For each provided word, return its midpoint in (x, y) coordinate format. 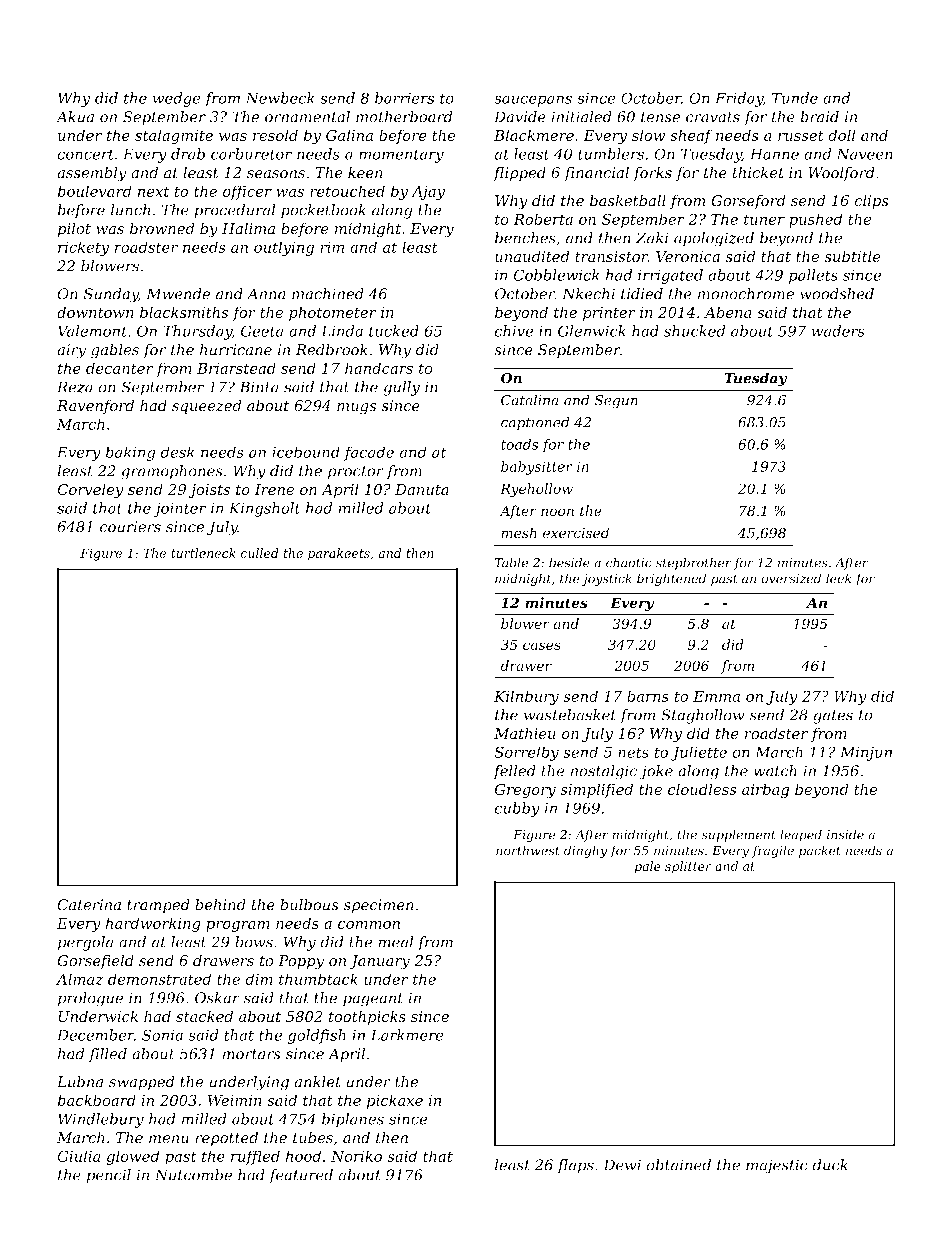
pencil (108, 1176)
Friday (739, 99)
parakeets (339, 554)
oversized (791, 578)
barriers (404, 98)
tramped (158, 906)
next (153, 191)
